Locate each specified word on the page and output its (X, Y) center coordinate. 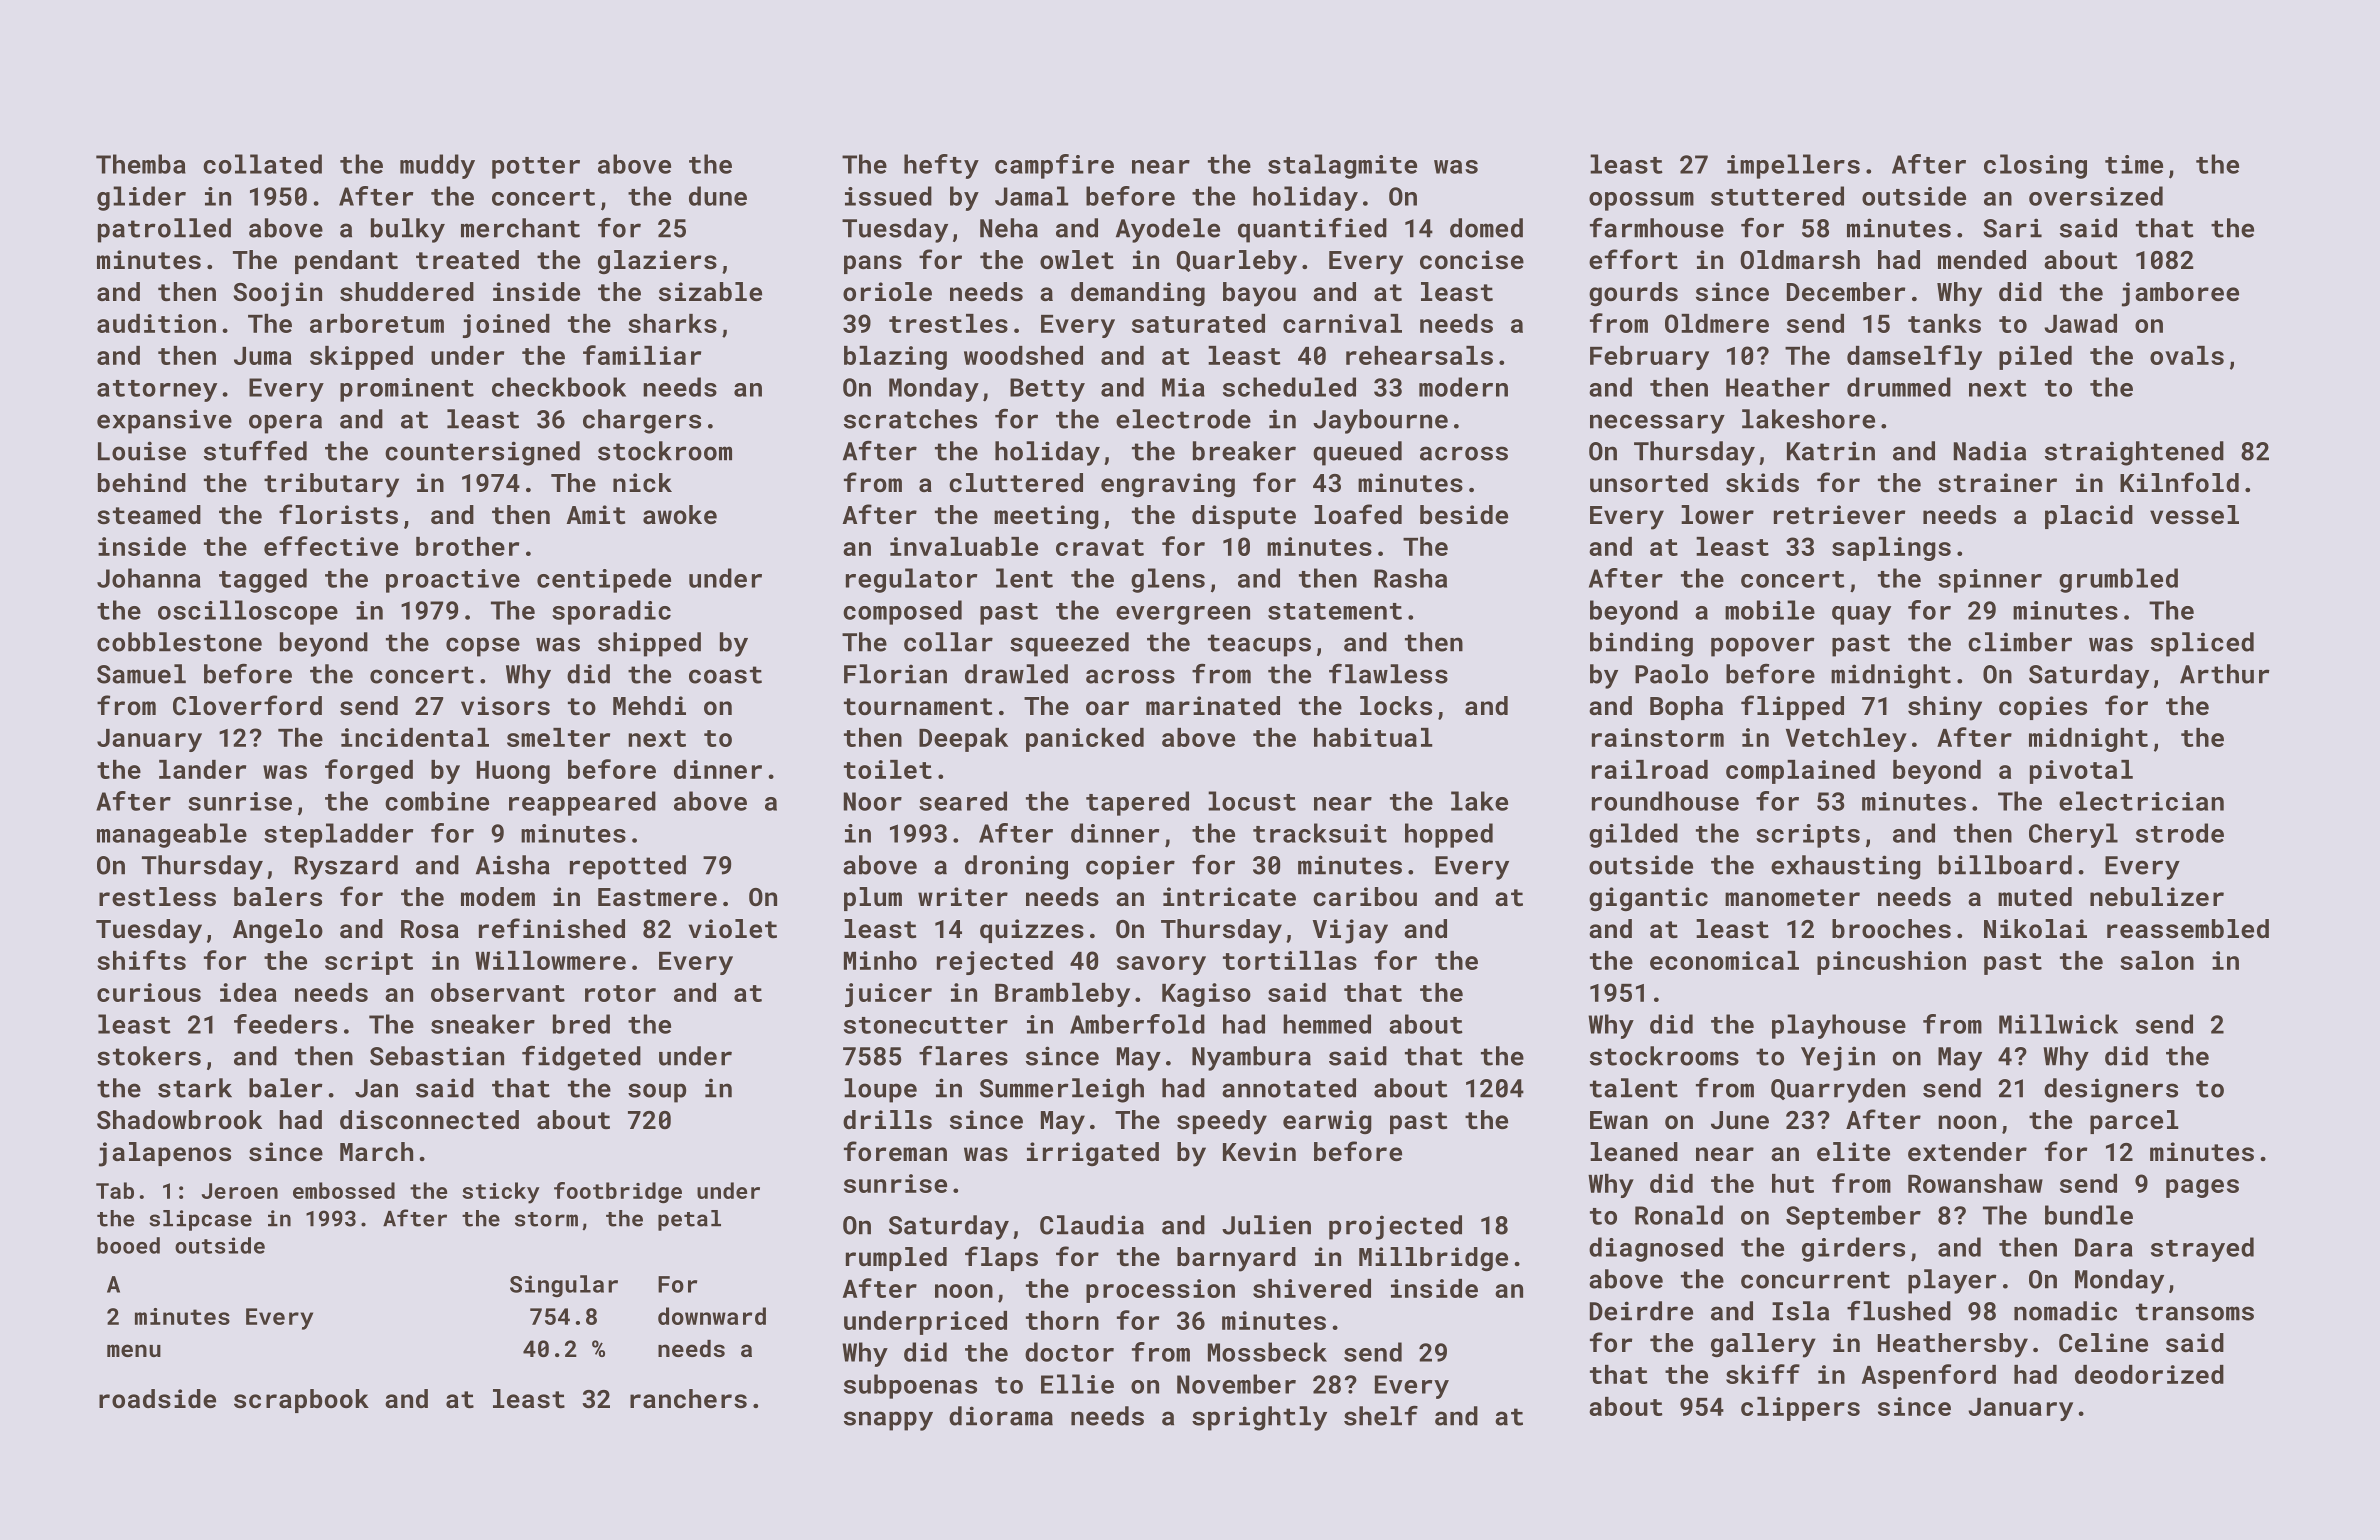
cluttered (1016, 482)
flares (963, 1056)
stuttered (1777, 196)
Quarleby (1237, 262)
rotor (620, 993)
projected (1395, 1227)
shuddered (407, 291)
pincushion (1891, 963)
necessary (1657, 424)
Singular (564, 1286)
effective (331, 546)
